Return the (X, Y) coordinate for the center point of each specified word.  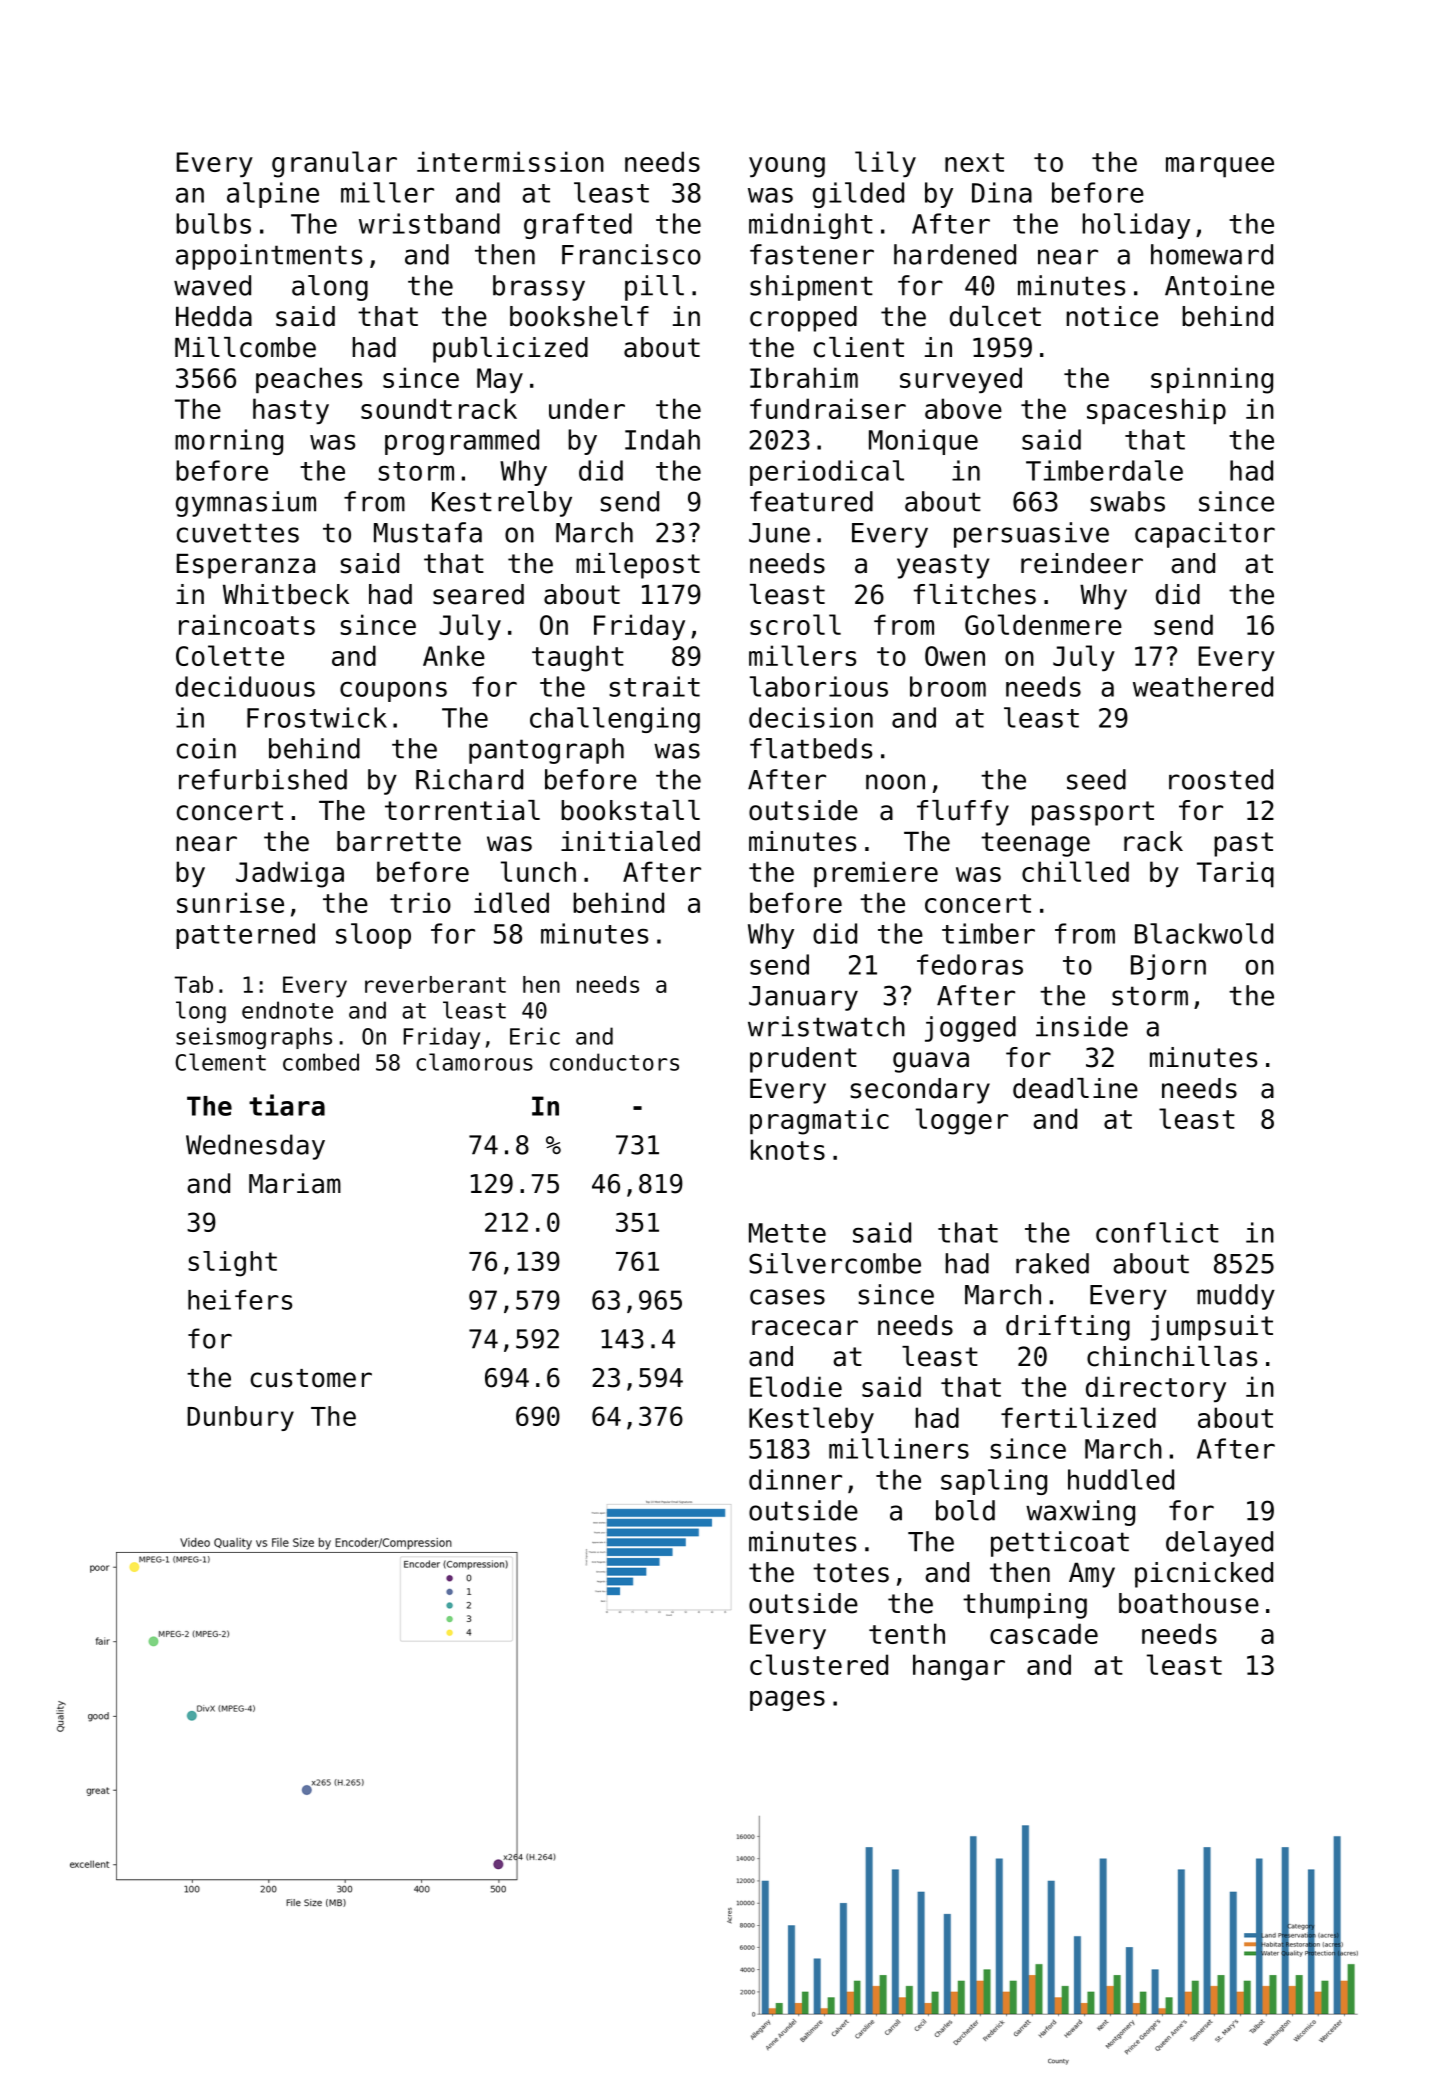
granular (334, 164)
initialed (630, 841)
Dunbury (240, 1418)
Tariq (1235, 874)
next (974, 162)
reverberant (435, 984)
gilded (858, 195)
